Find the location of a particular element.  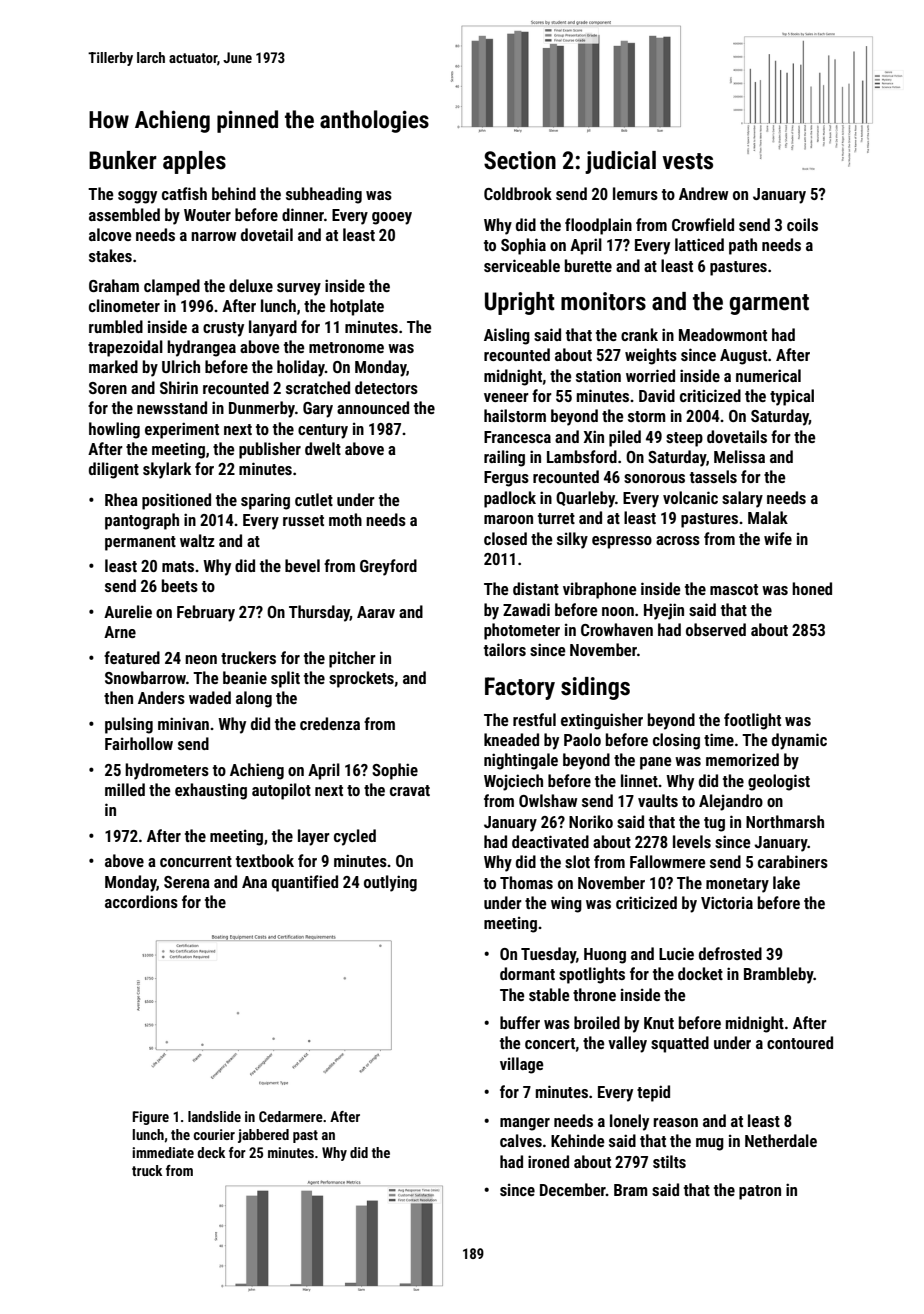

Netherdale is located at coordinates (781, 1140).
